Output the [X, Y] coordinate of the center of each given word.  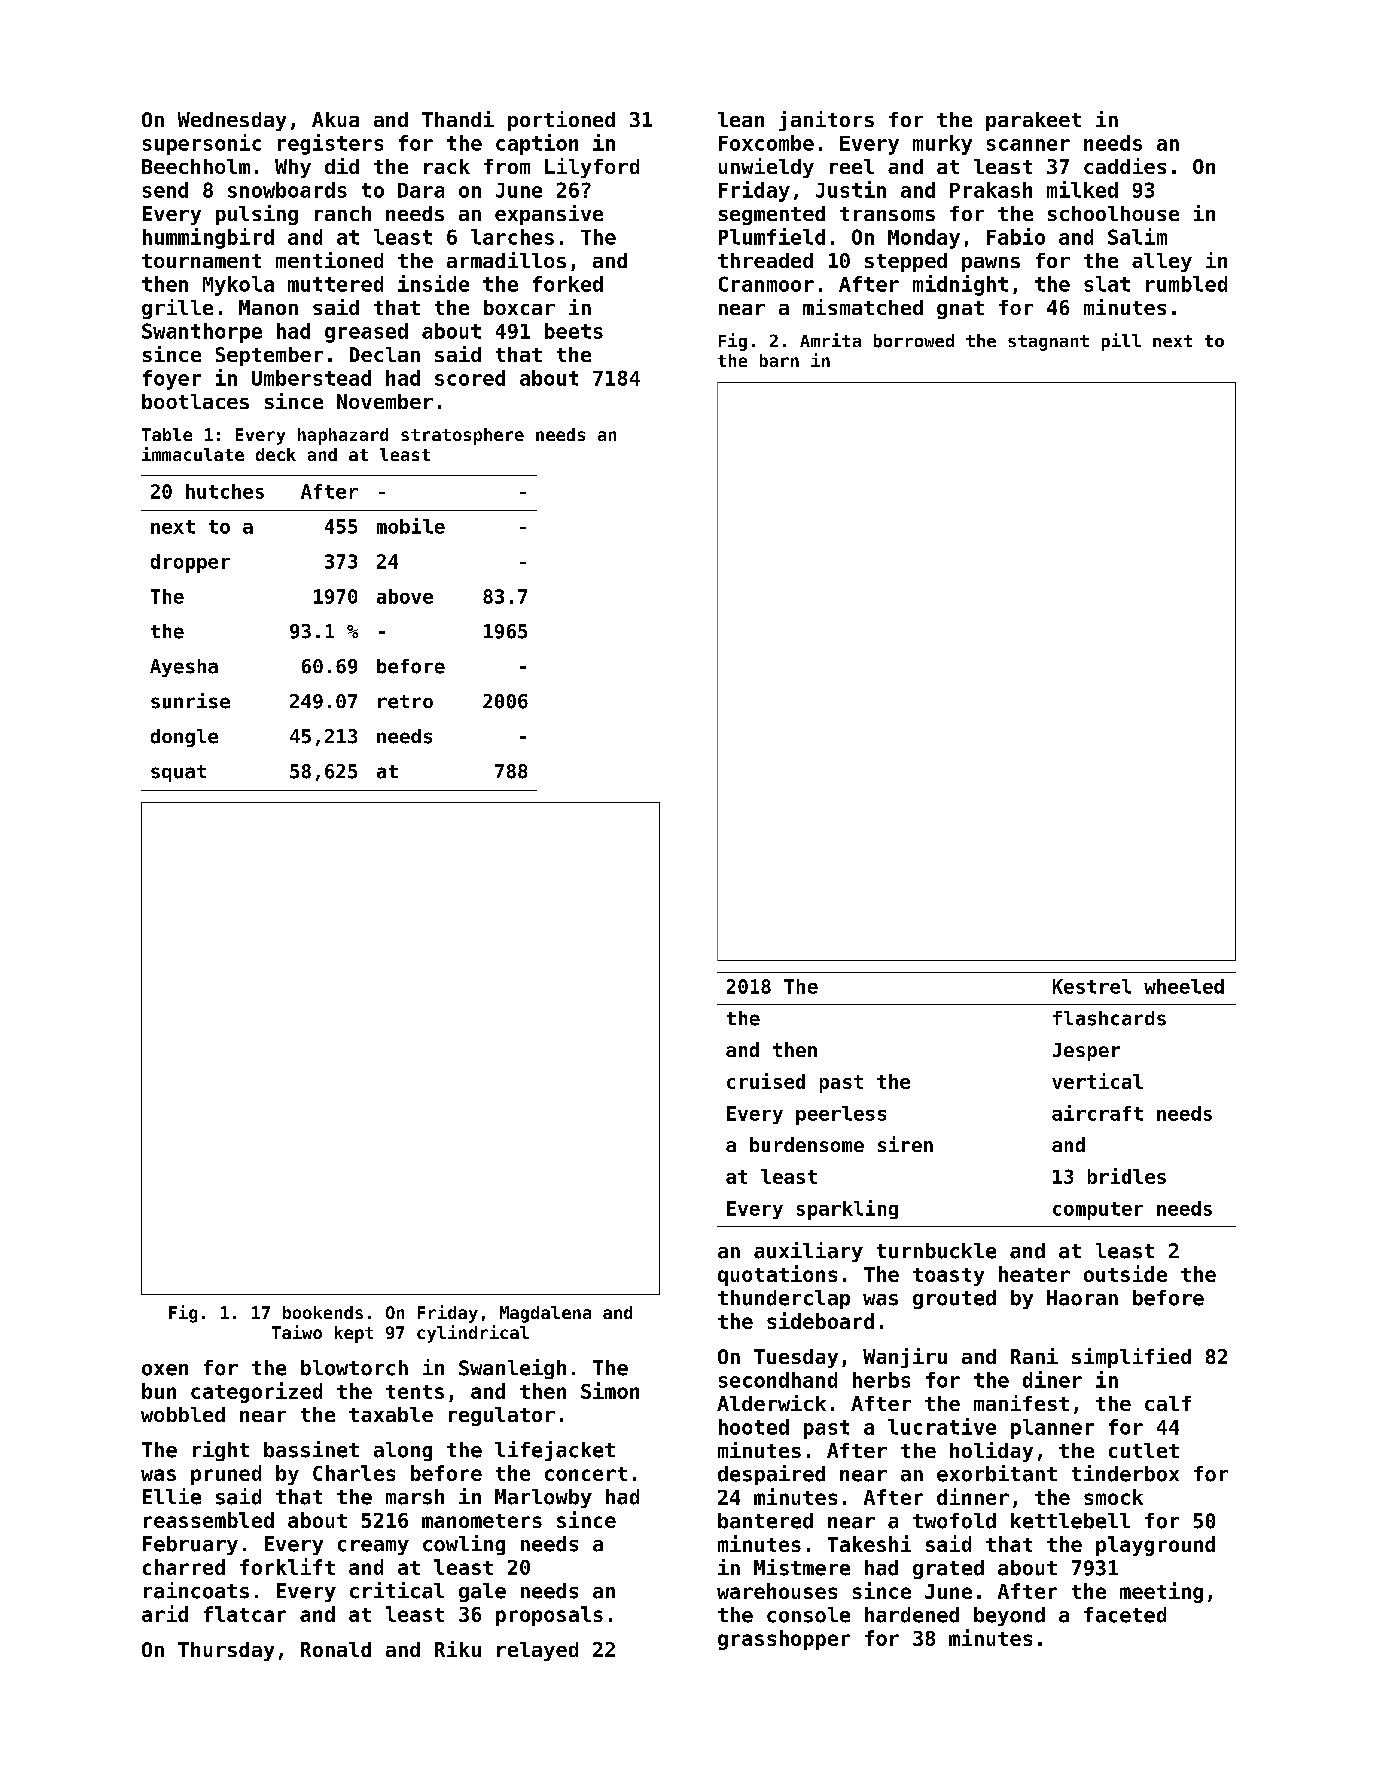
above [405, 596]
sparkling [847, 1210]
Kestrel [1092, 986]
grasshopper [784, 1640]
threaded [765, 260]
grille [177, 309]
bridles [1127, 1176]
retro [405, 702]
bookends [323, 1312]
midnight [960, 285]
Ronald [336, 1649]
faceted [1125, 1615]
